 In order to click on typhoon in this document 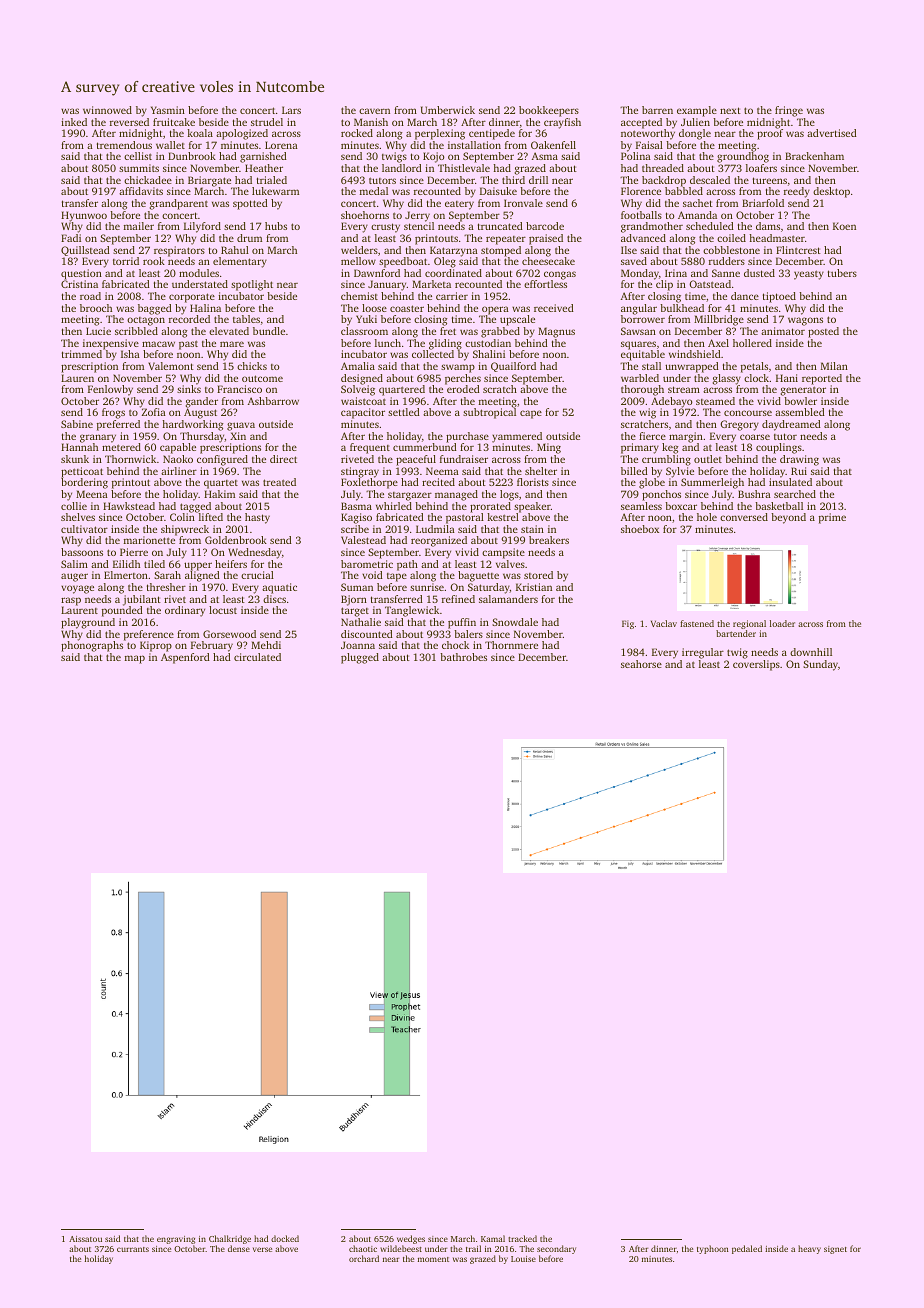, I will do `click(713, 1249)`.
